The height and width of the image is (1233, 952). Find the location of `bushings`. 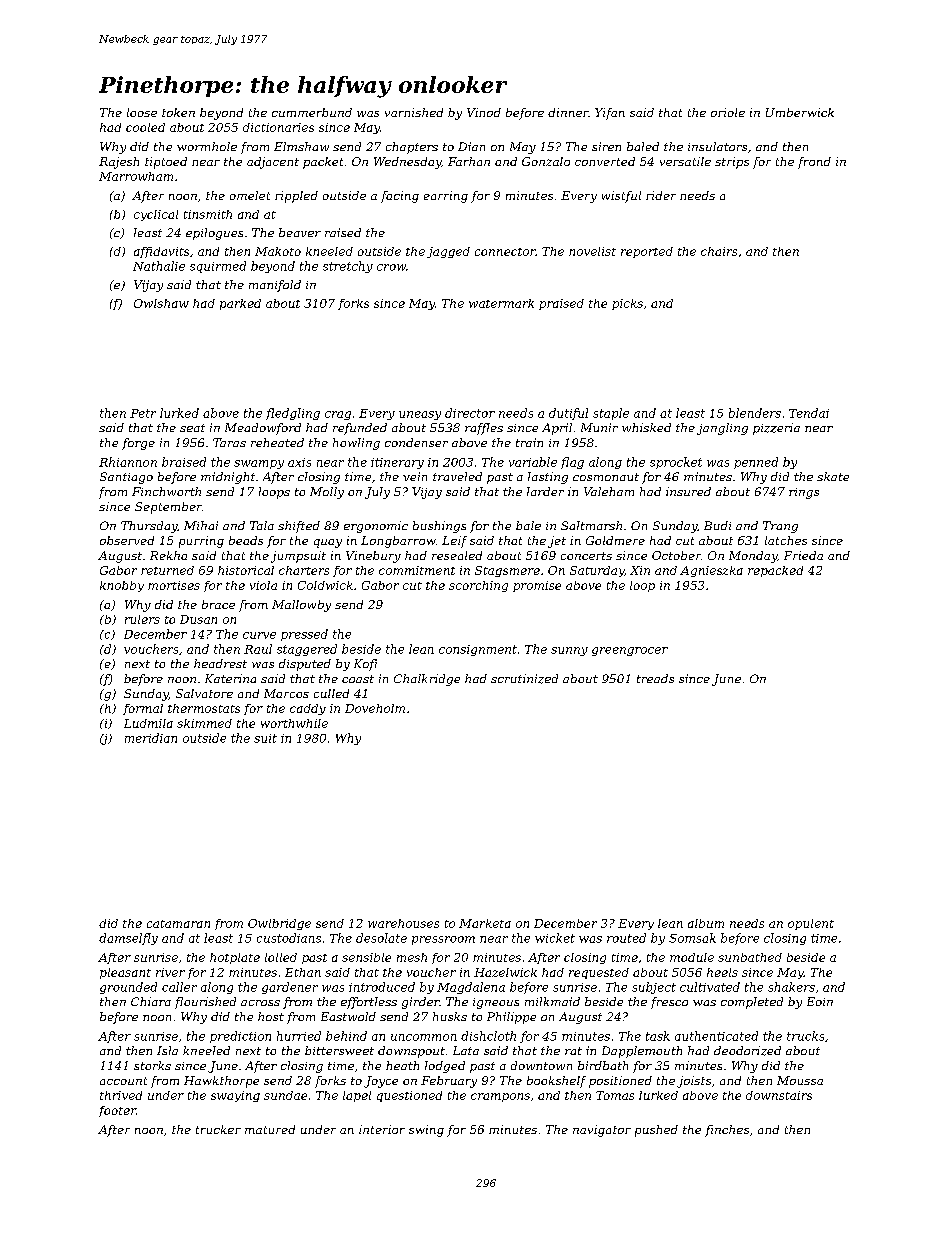

bushings is located at coordinates (439, 527).
